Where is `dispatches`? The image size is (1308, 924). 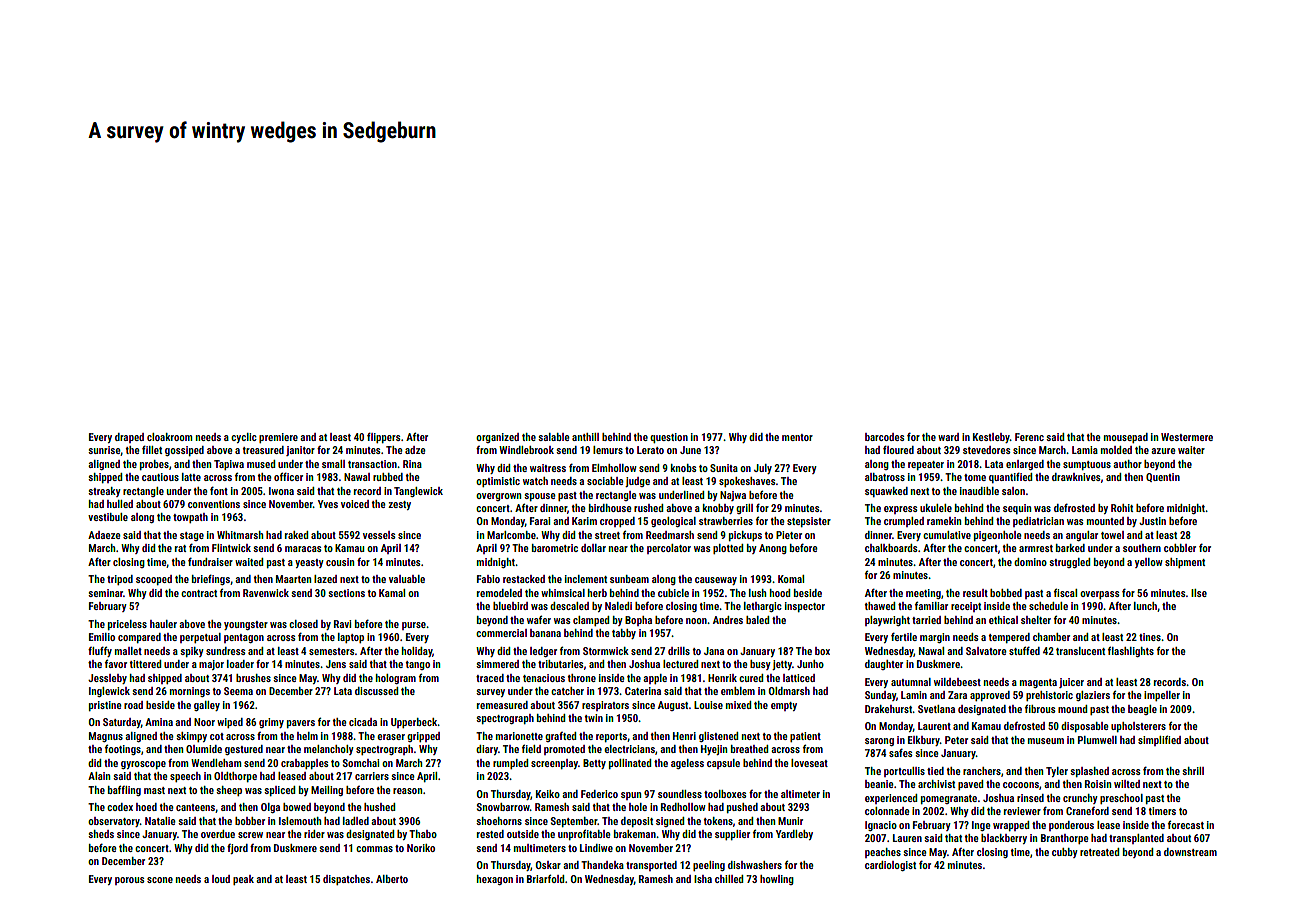 dispatches is located at coordinates (346, 880).
